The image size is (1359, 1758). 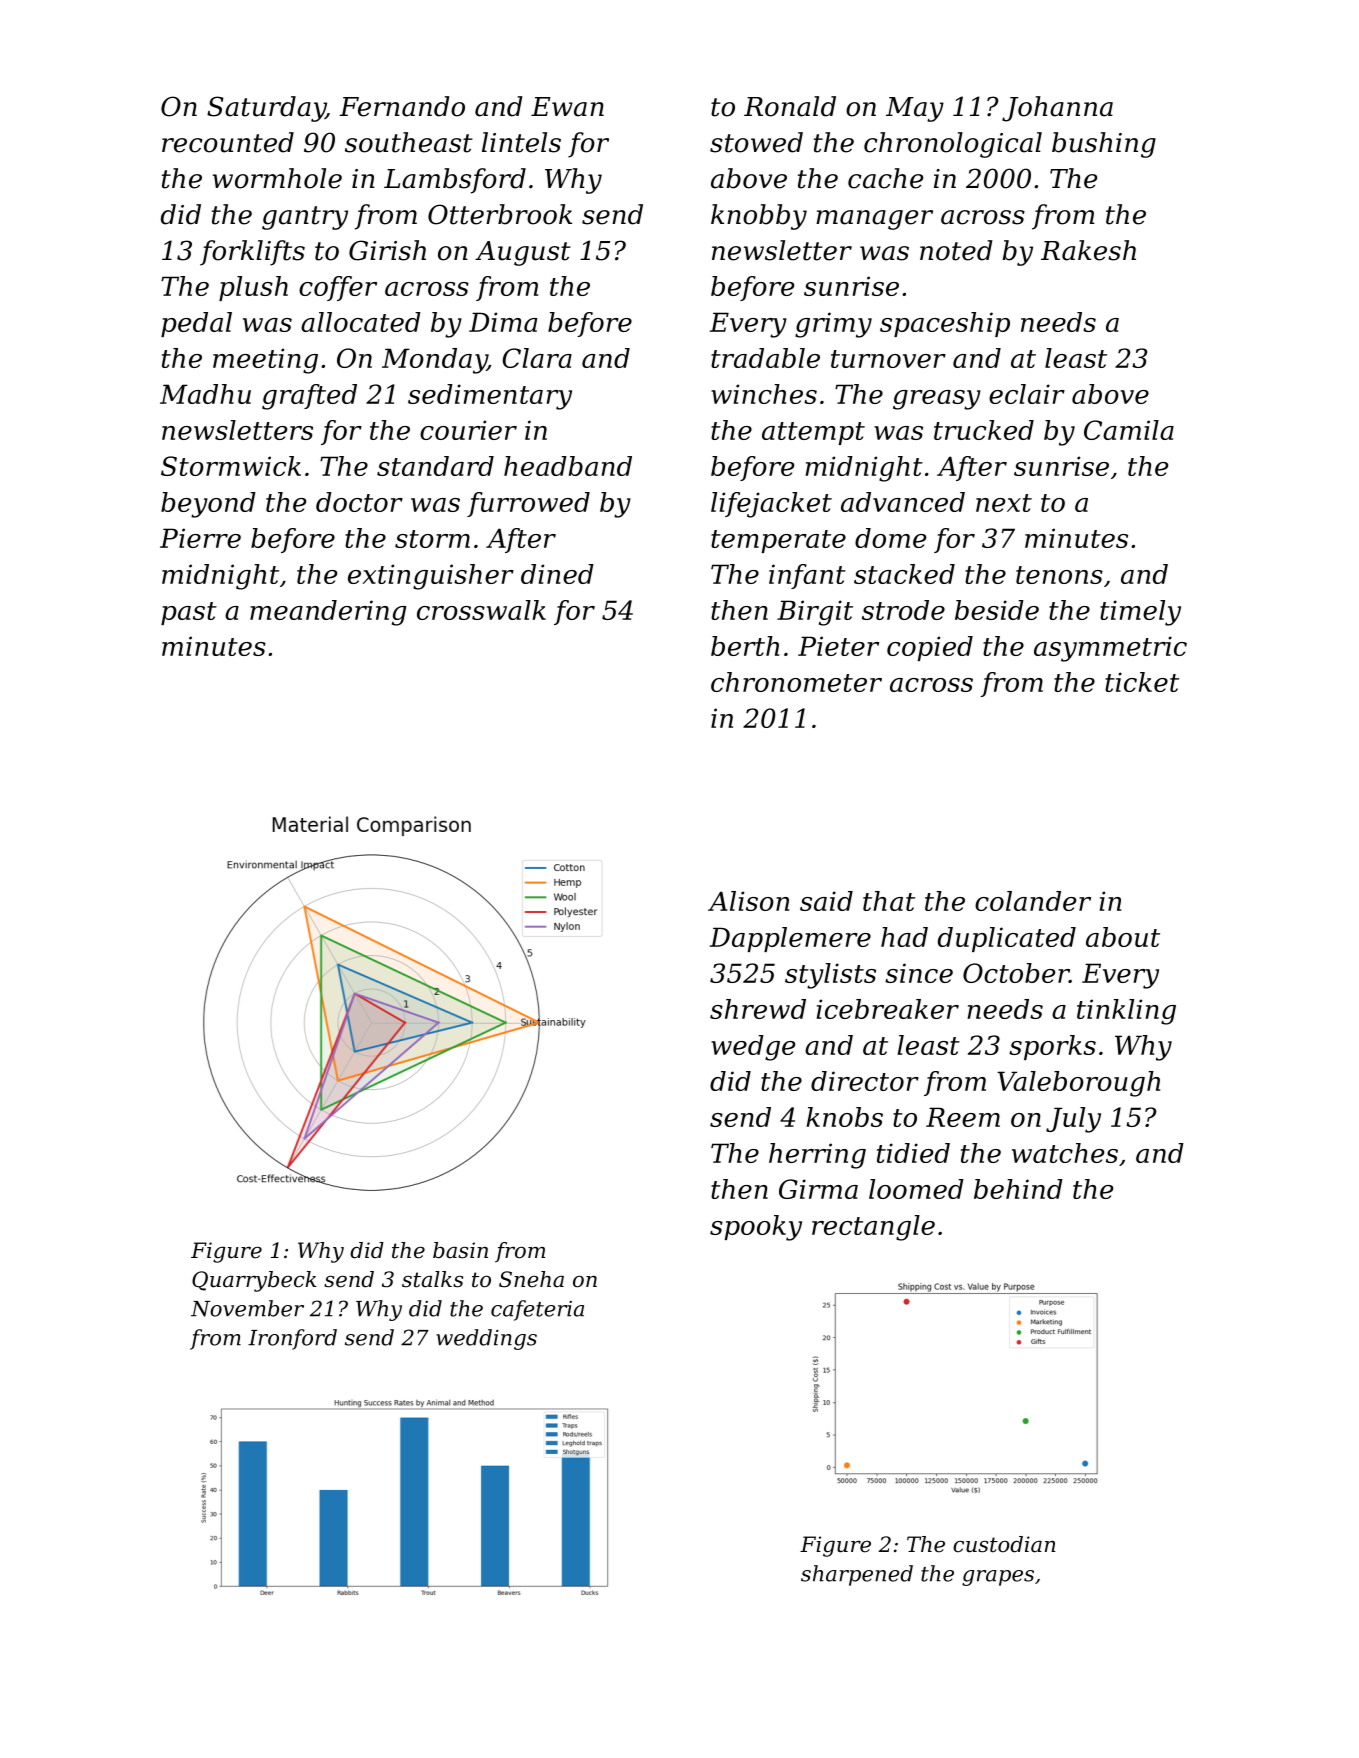 I want to click on about, so click(x=1123, y=937).
